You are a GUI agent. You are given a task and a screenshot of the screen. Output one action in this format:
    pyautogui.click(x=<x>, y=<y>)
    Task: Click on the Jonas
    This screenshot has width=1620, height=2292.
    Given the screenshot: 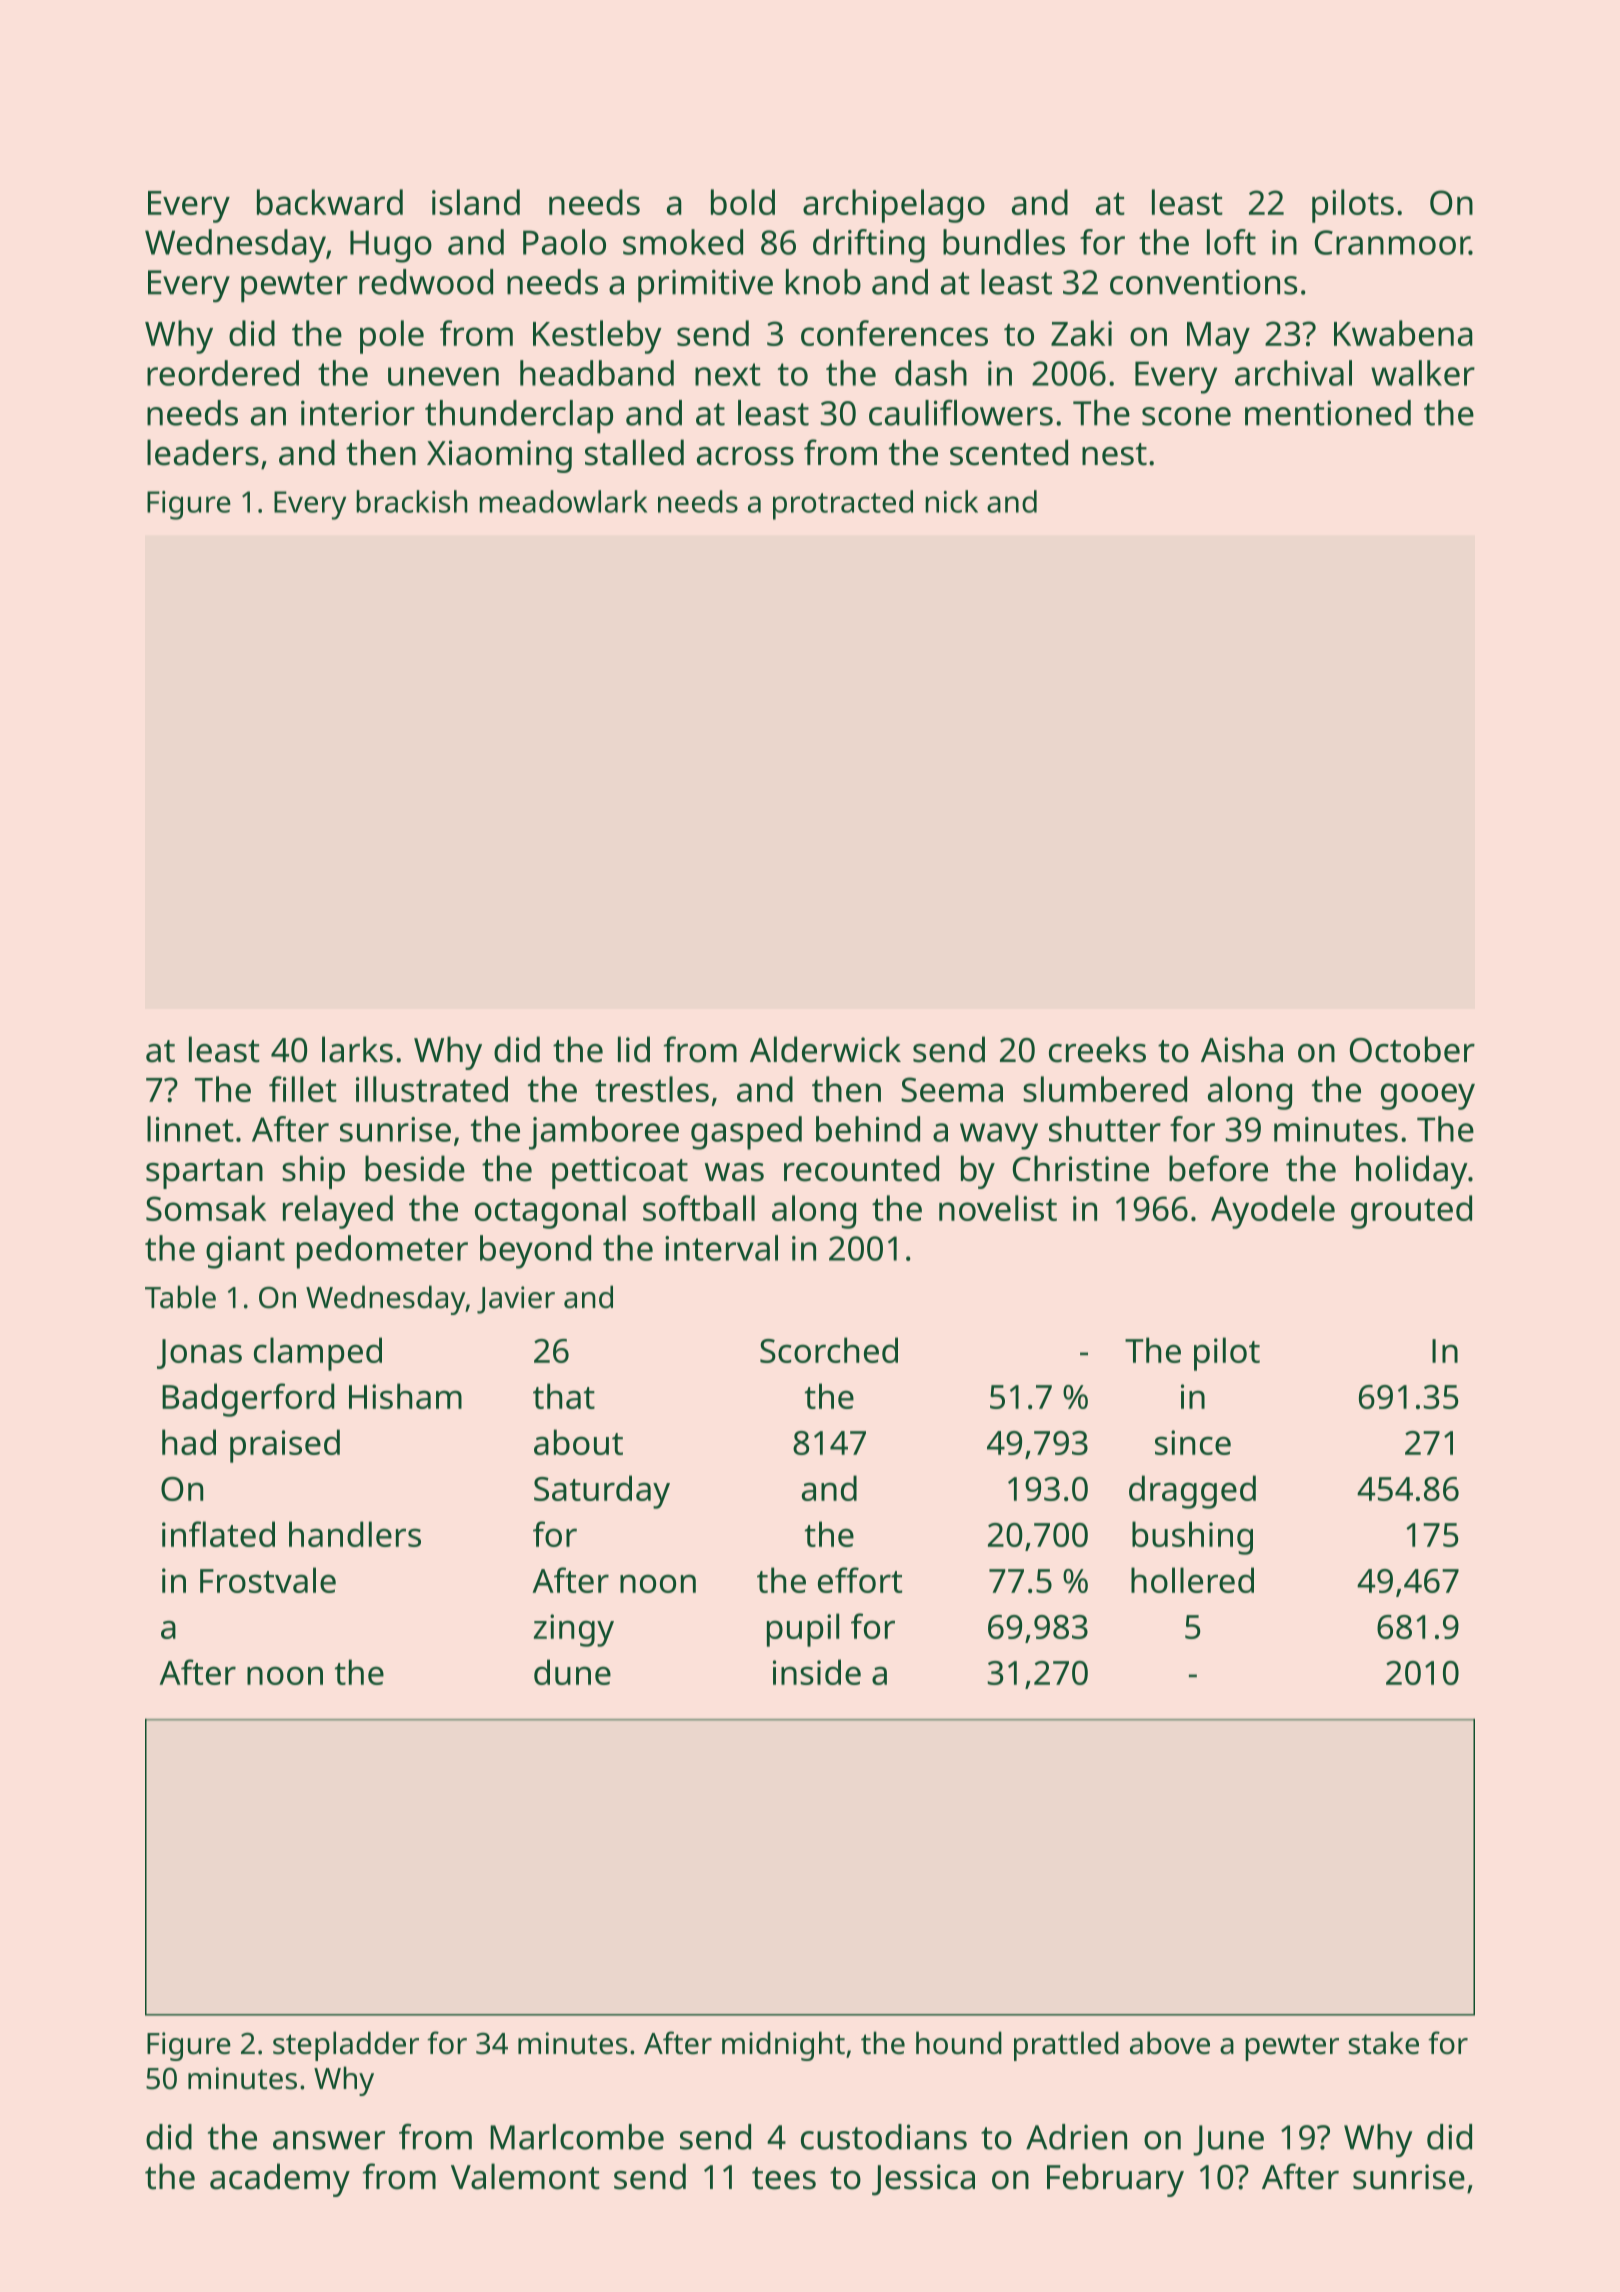 What is the action you would take?
    pyautogui.click(x=199, y=1354)
